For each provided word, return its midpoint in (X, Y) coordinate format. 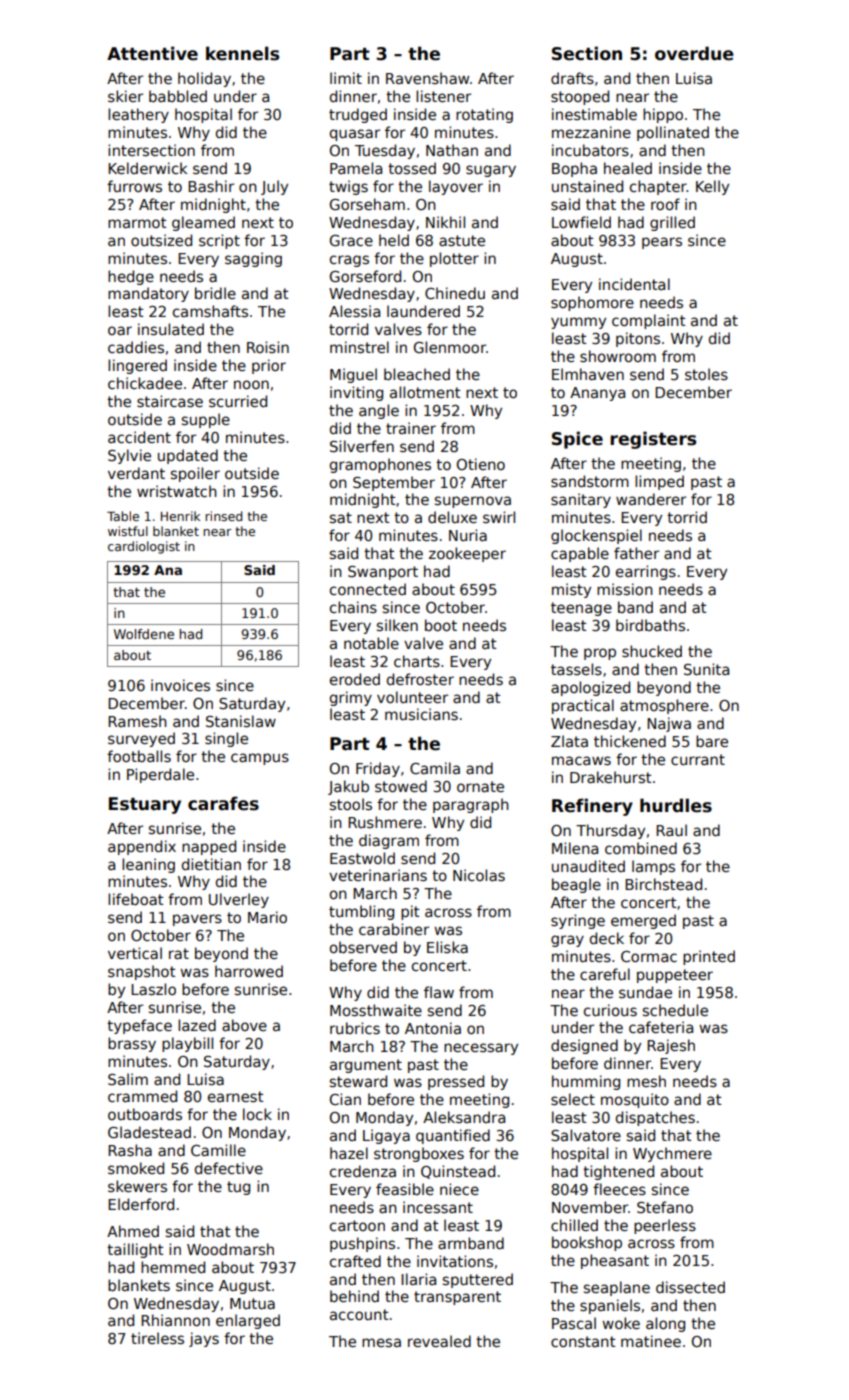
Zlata (569, 741)
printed (709, 957)
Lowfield (581, 222)
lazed (197, 1025)
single (226, 739)
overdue (694, 53)
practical (583, 706)
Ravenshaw (427, 78)
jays (204, 1339)
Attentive (152, 53)
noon (251, 384)
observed (363, 947)
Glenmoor (450, 347)
